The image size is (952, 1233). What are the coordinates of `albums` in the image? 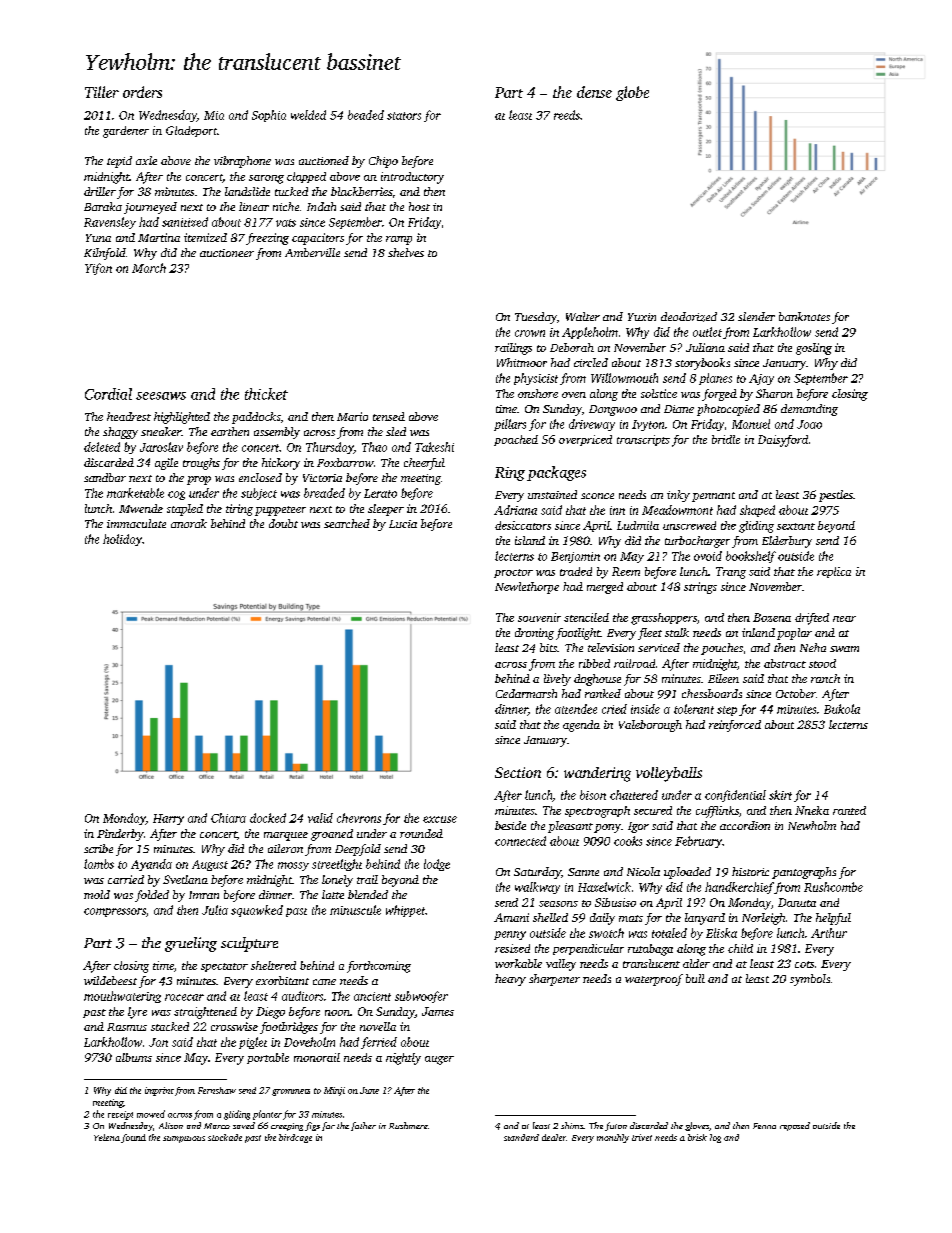 It's located at (134, 1057).
